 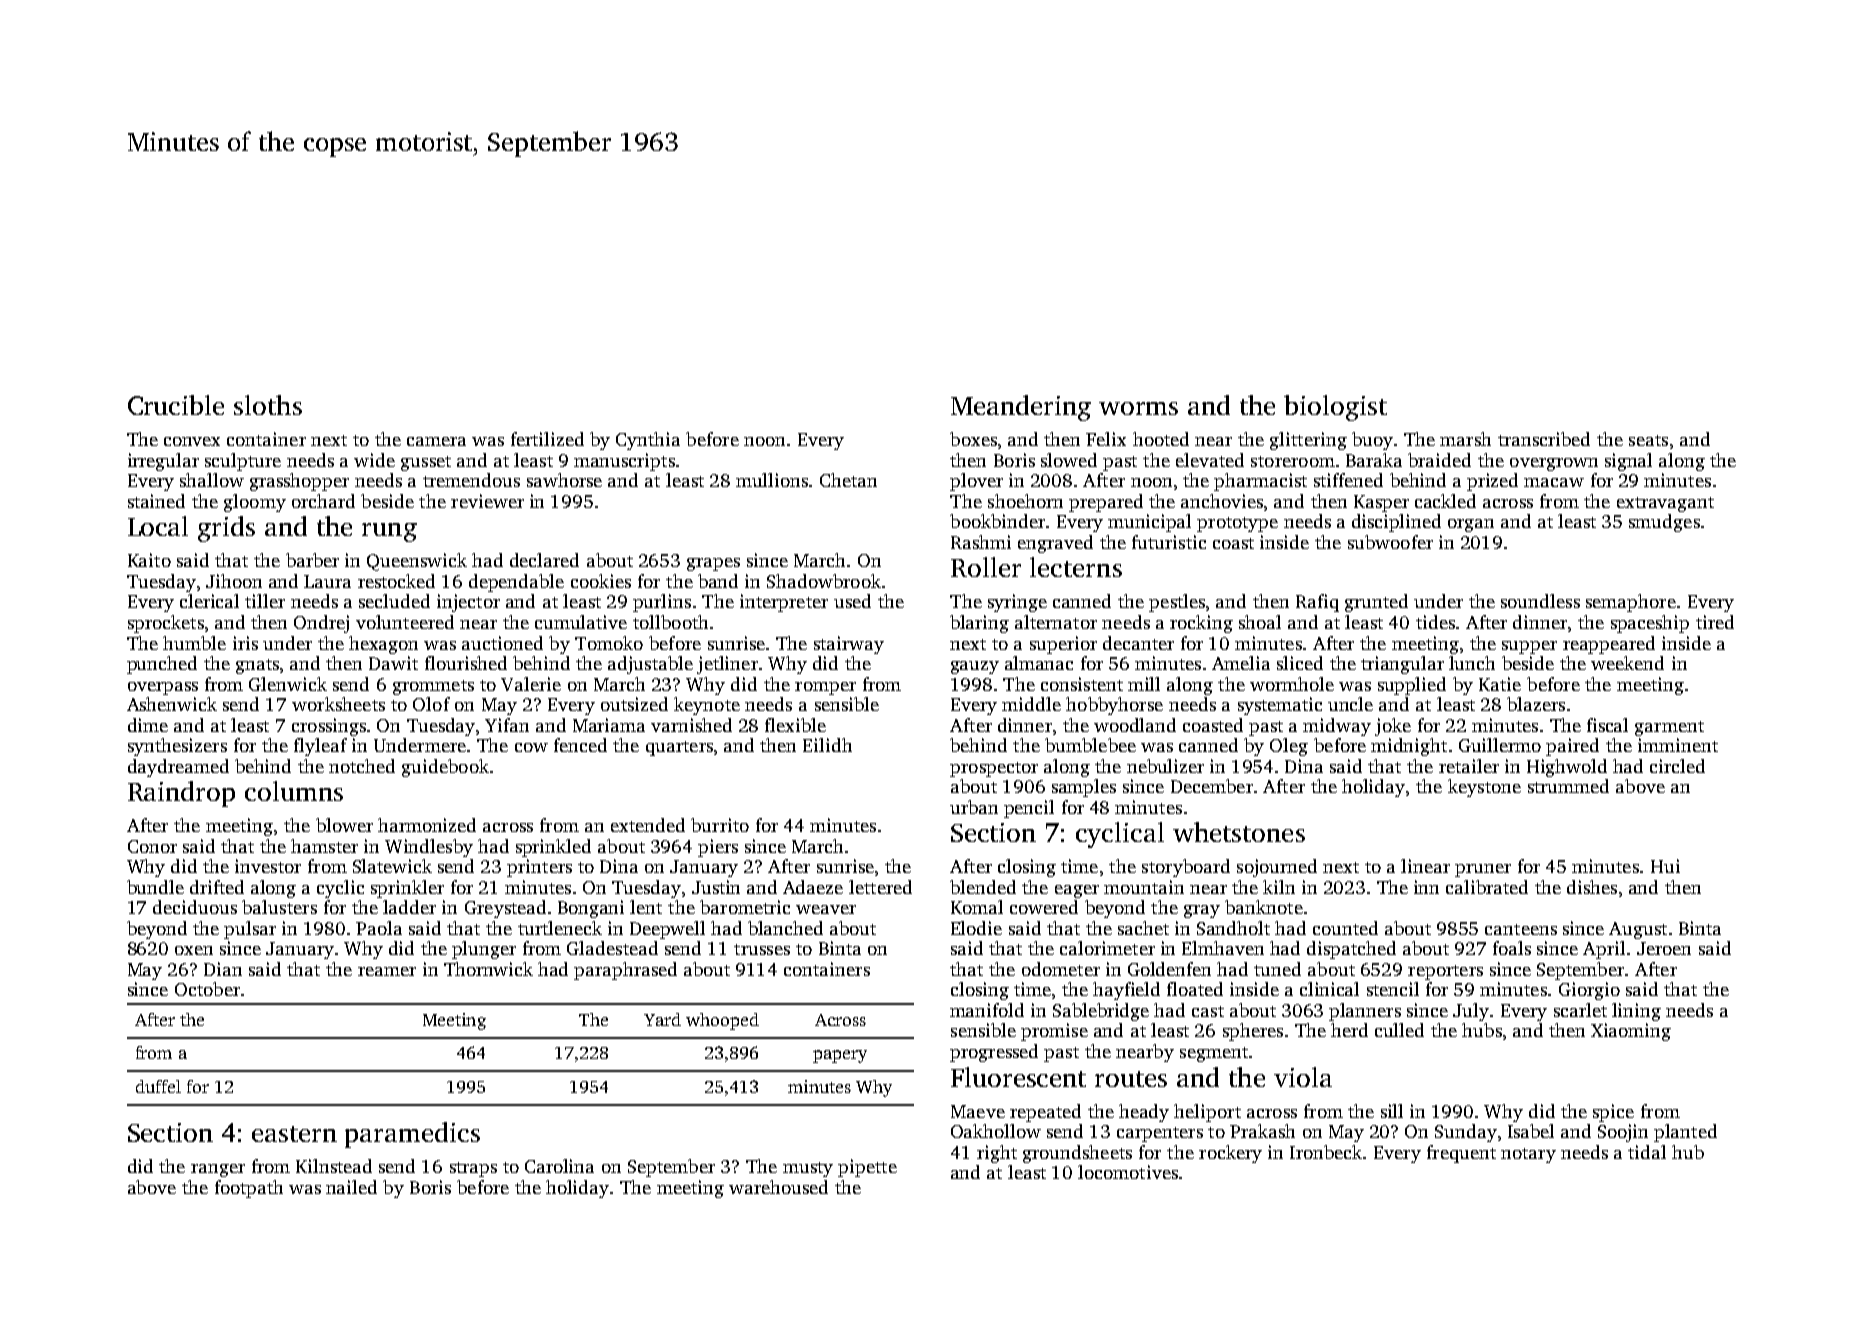 I want to click on Yard, so click(x=662, y=1019).
